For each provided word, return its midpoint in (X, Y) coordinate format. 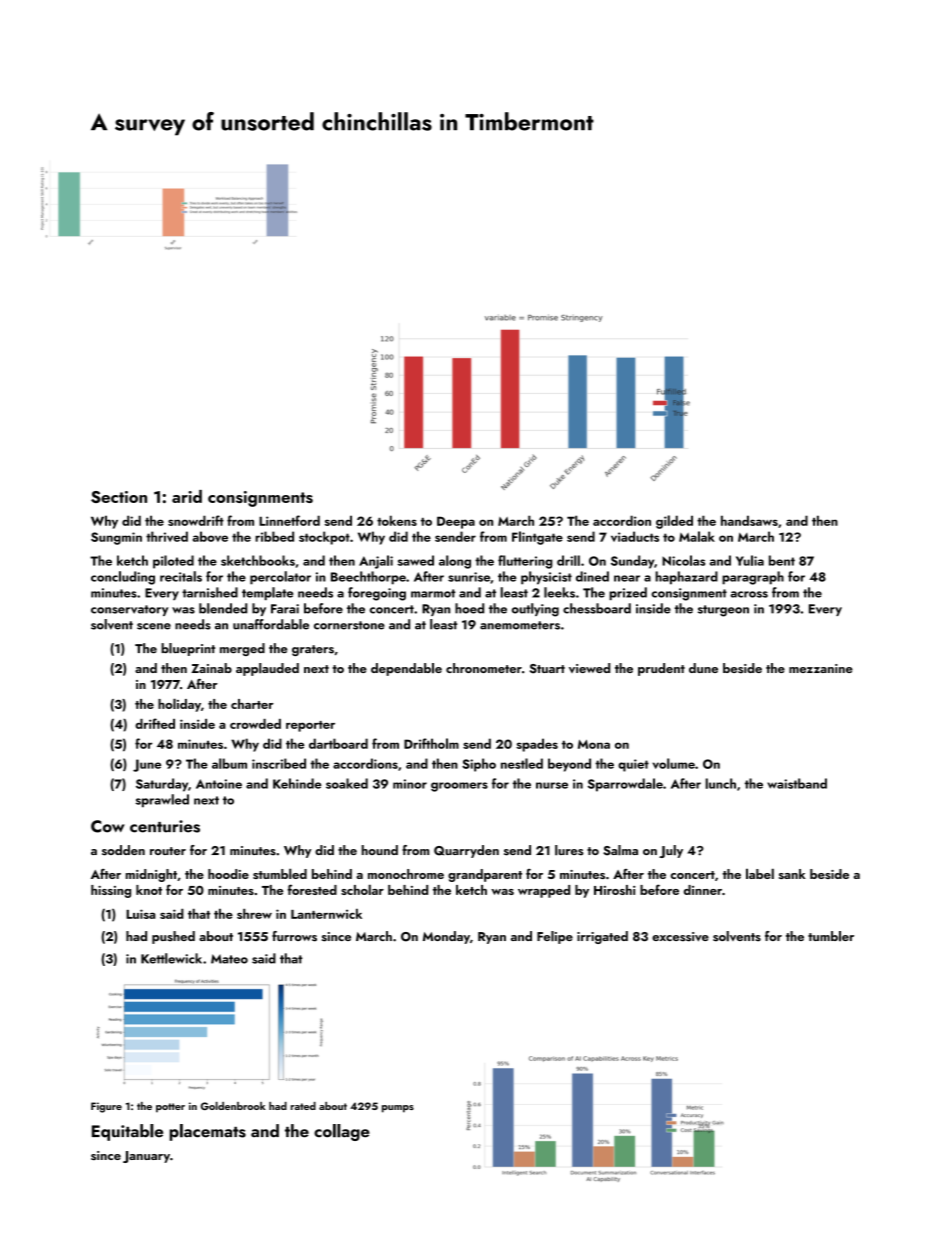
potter (170, 1108)
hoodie (228, 874)
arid (187, 496)
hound (380, 850)
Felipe (555, 937)
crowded (255, 724)
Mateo (229, 959)
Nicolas (683, 560)
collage (342, 1132)
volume (673, 763)
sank (792, 874)
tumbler (831, 936)
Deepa (456, 522)
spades (537, 745)
